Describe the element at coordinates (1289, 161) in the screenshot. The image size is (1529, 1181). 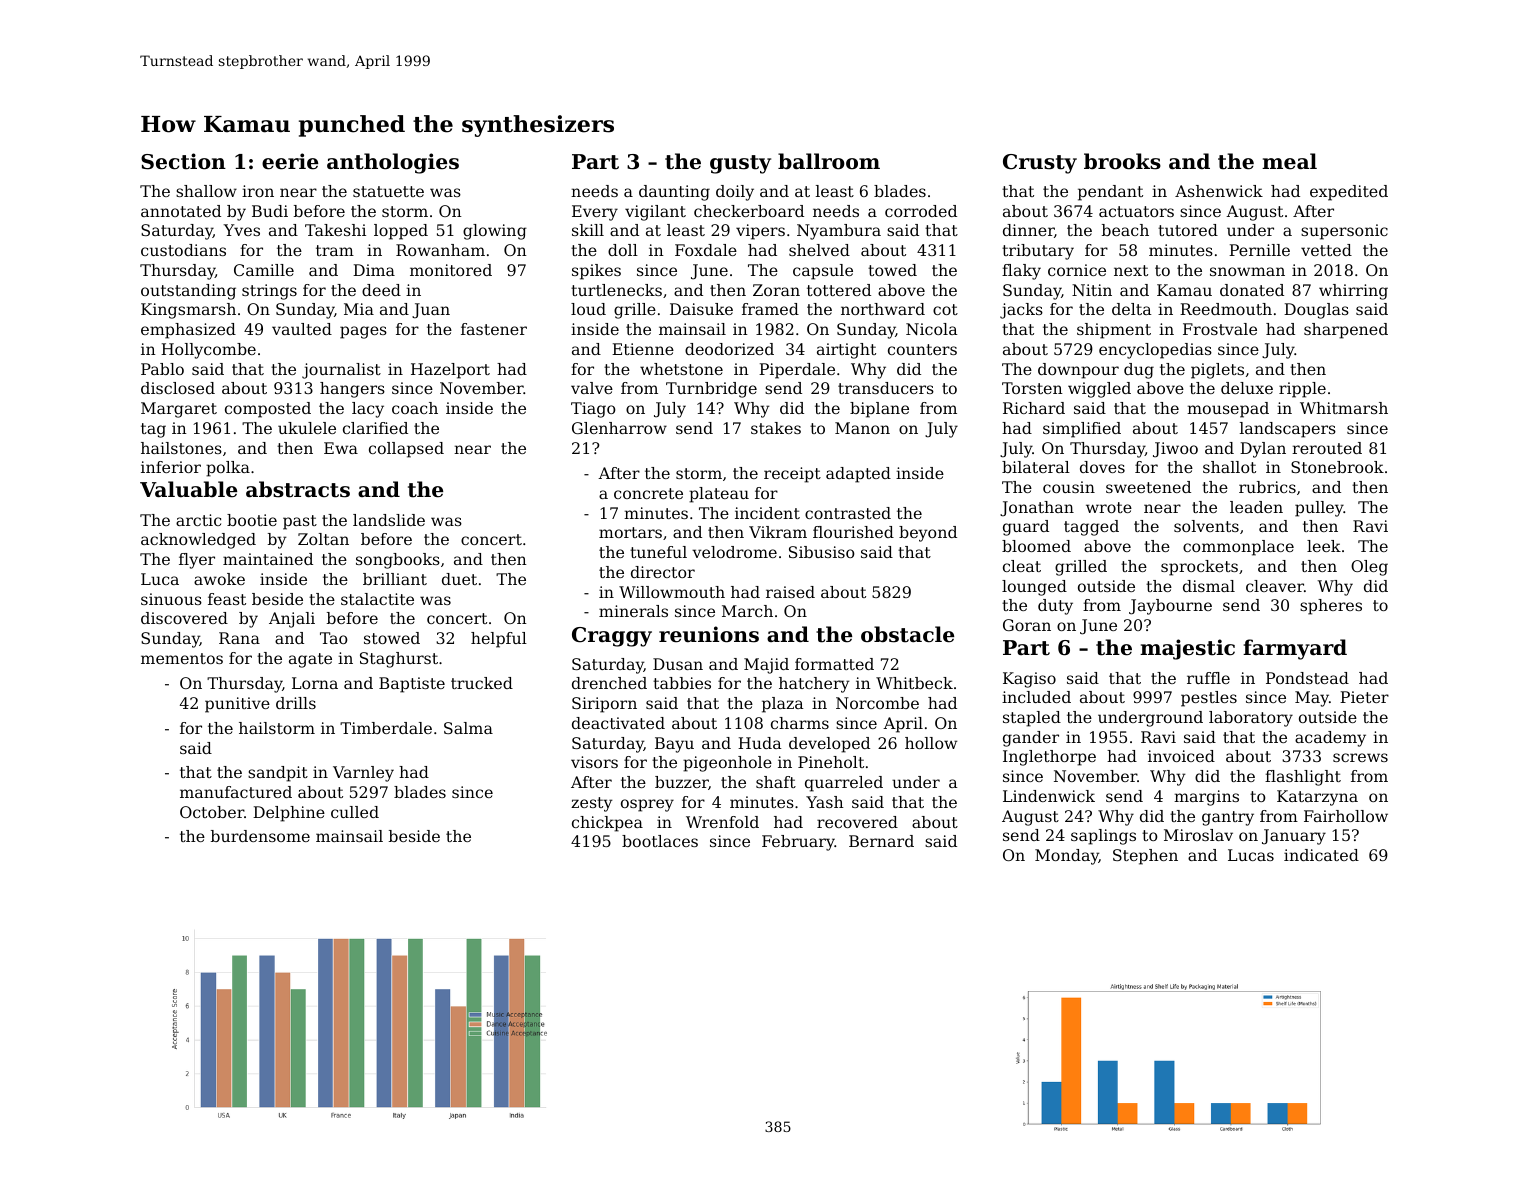
I see `meal` at that location.
